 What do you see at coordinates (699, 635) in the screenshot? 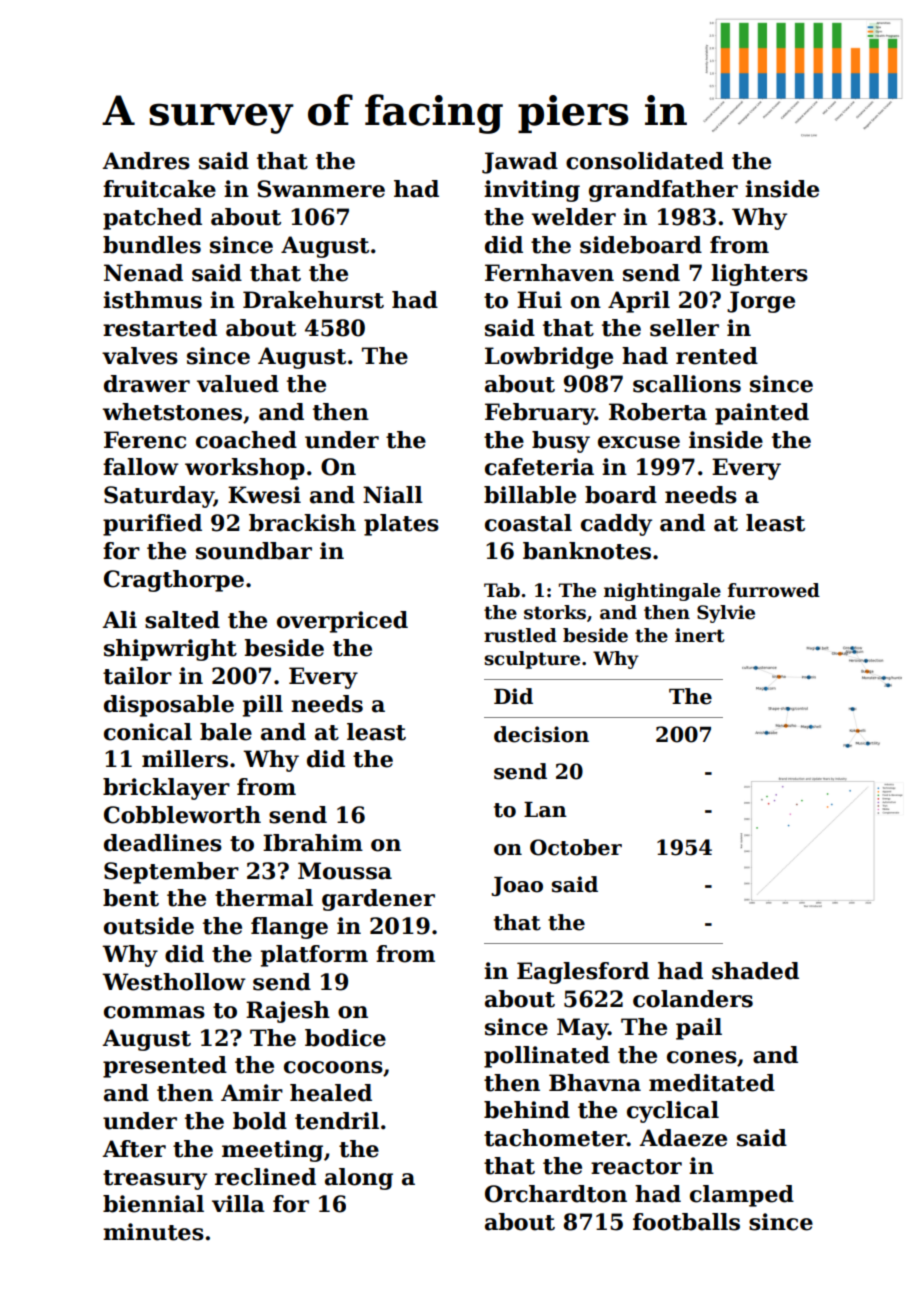
I see `inert` at bounding box center [699, 635].
